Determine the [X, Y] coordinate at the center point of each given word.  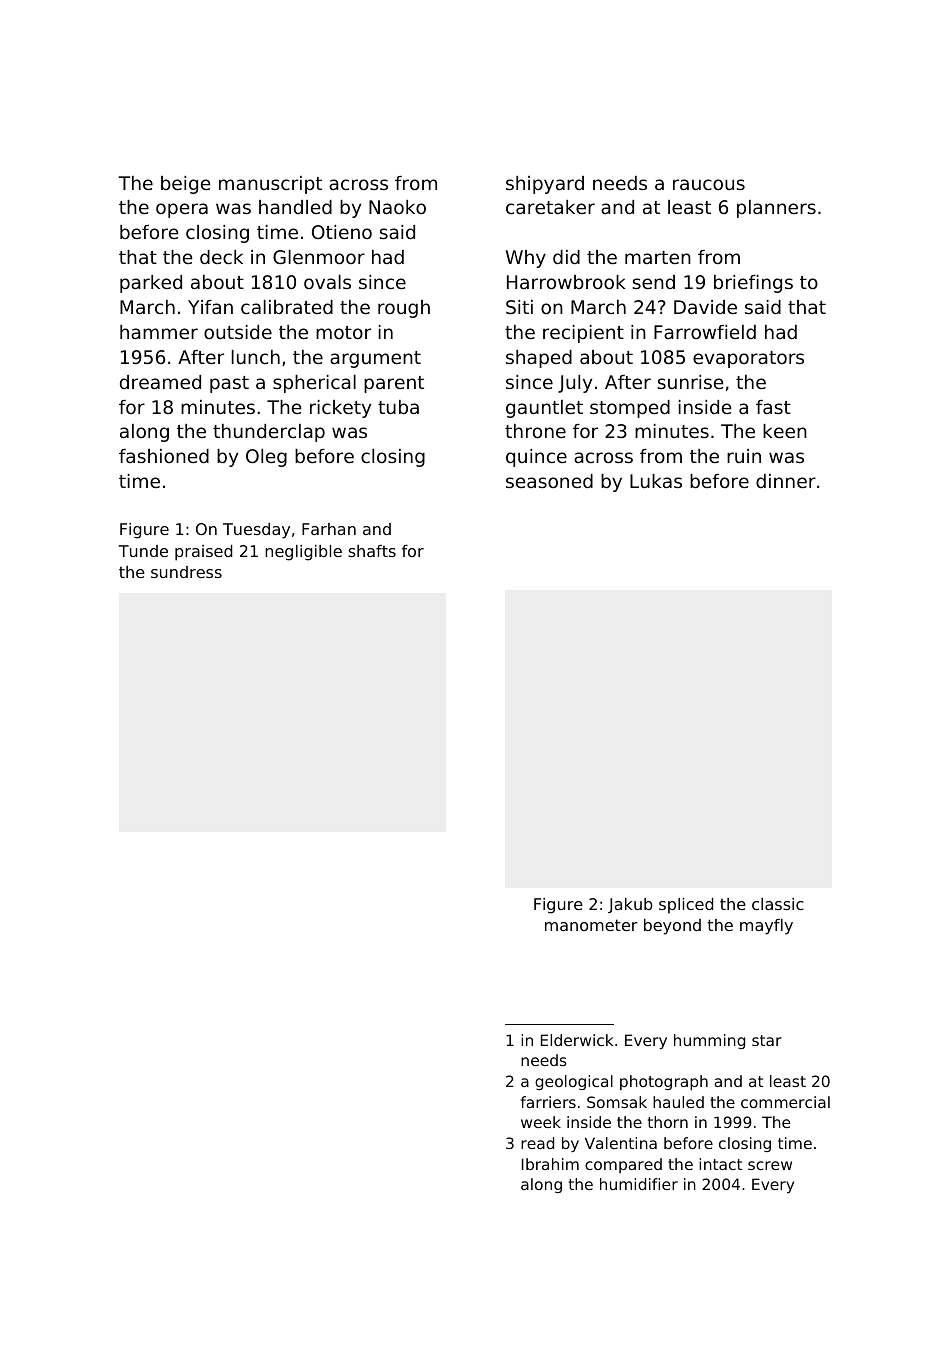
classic [778, 904]
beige [185, 185]
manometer [591, 925]
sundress [186, 572]
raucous [709, 184]
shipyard [545, 185]
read [537, 1143]
